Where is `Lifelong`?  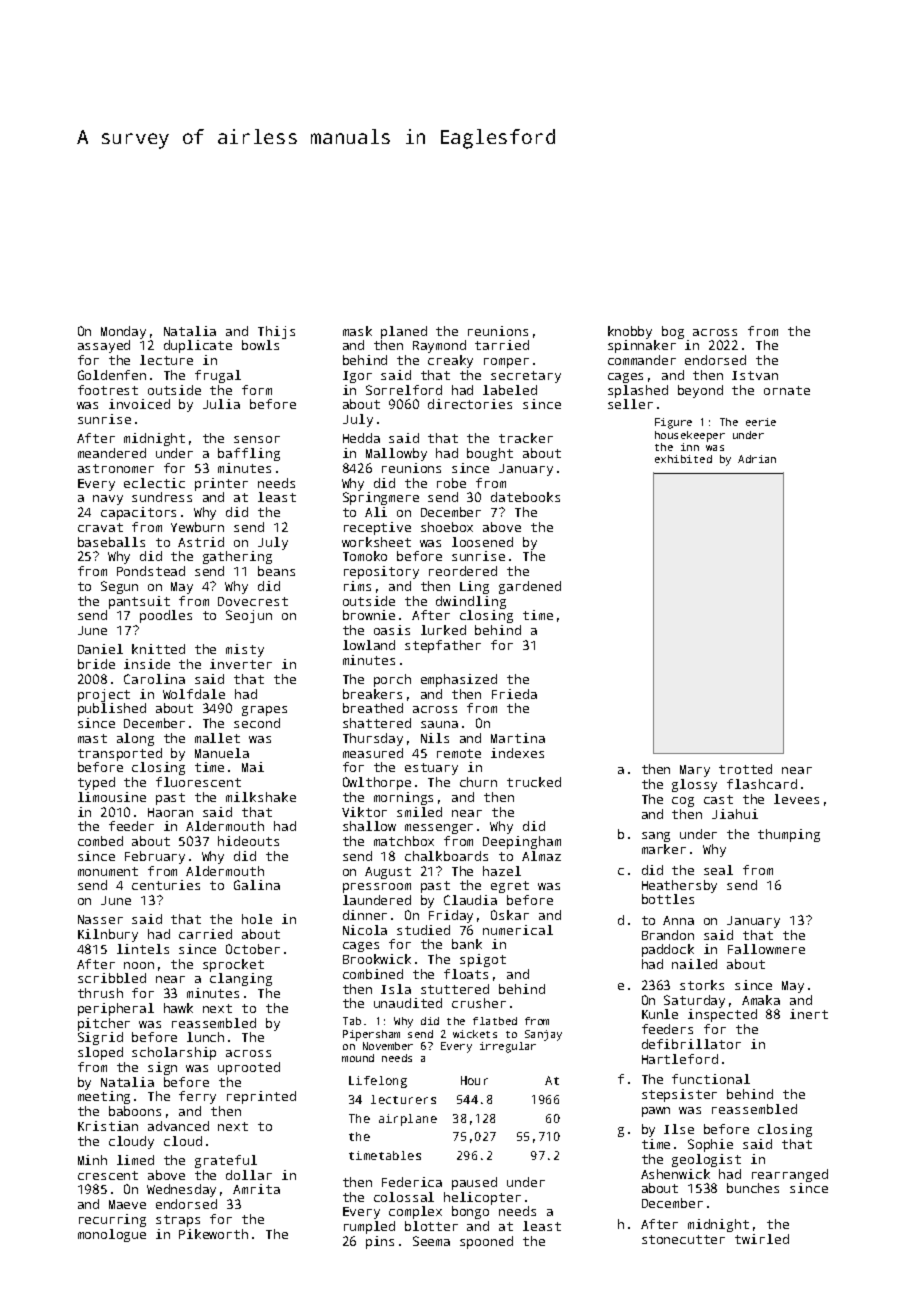
Lifelong is located at coordinates (378, 1082).
